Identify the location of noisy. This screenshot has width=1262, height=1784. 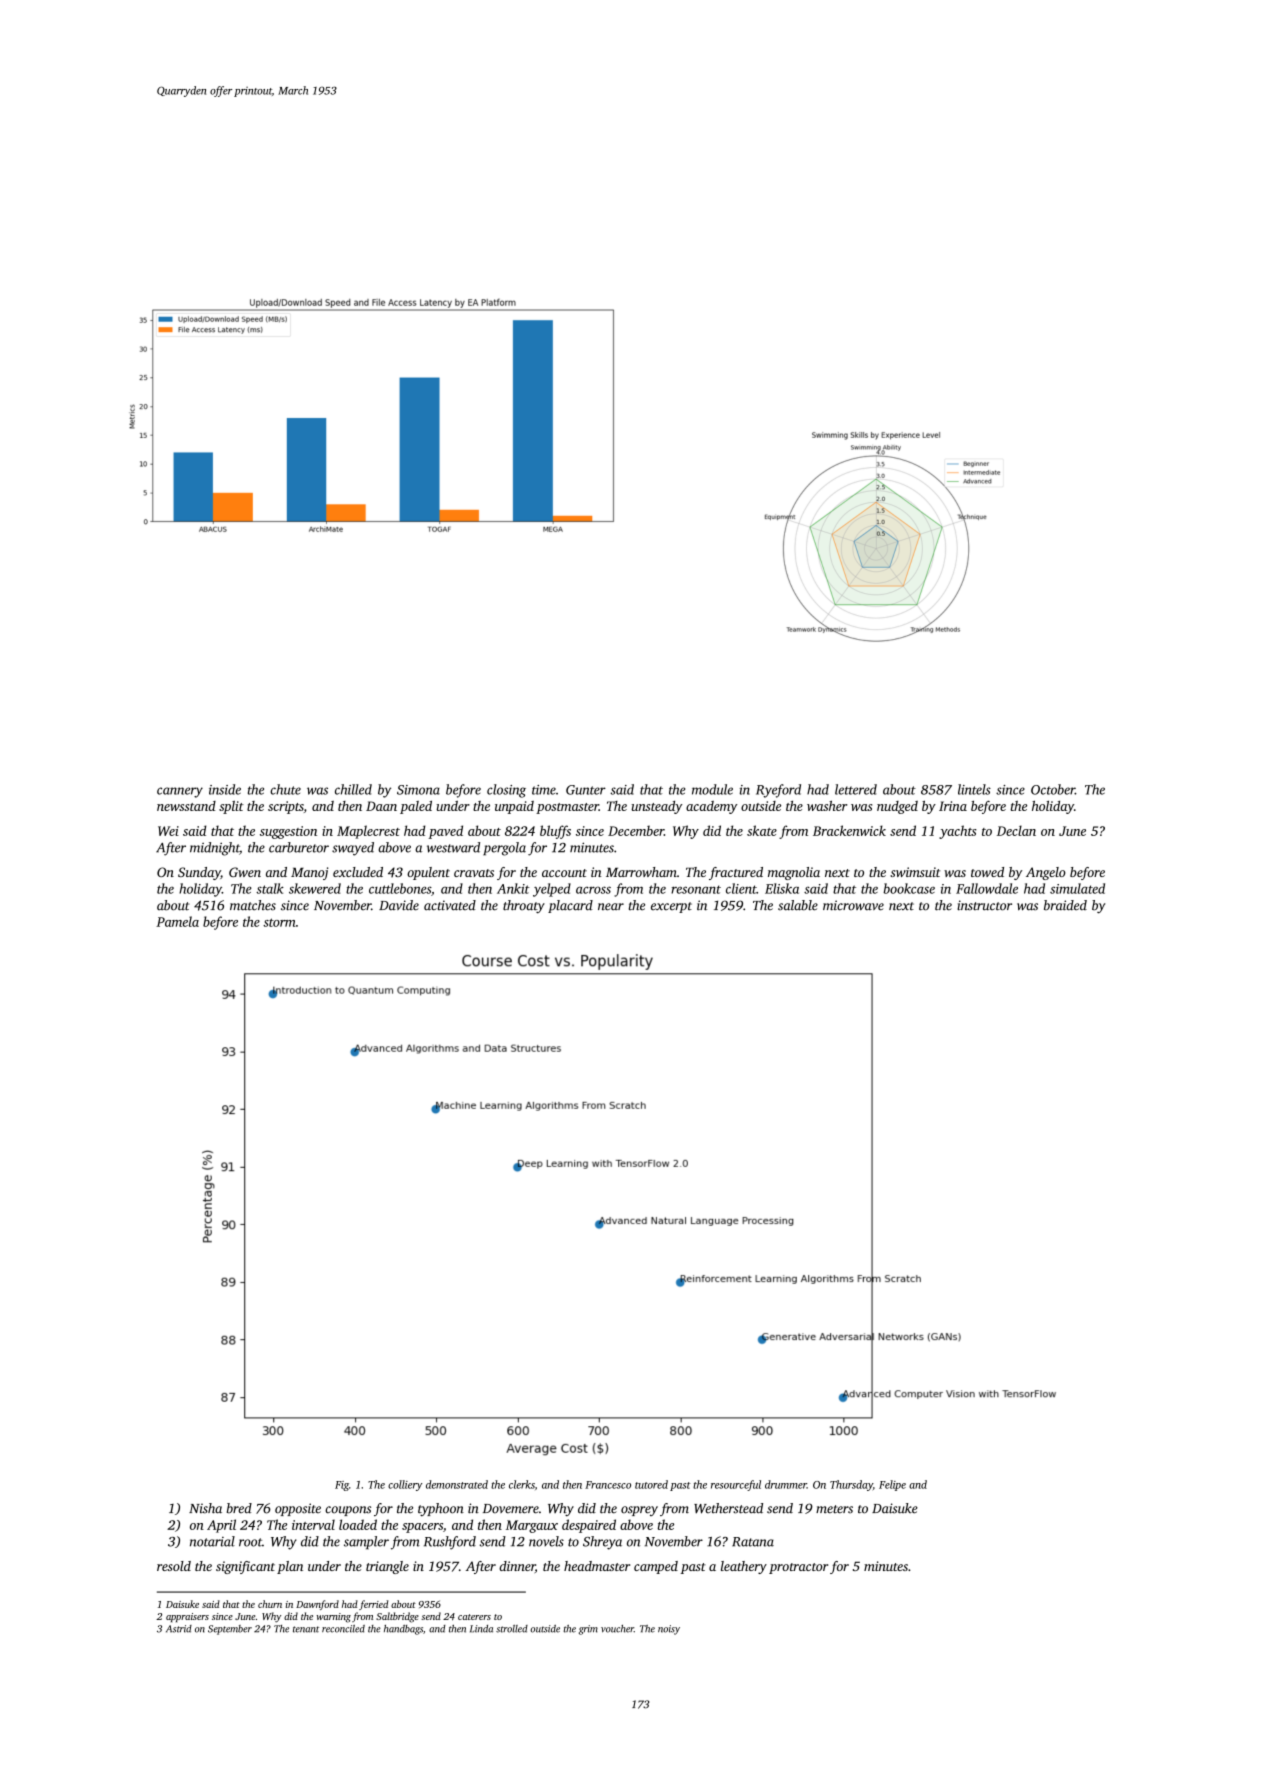
(669, 1630).
